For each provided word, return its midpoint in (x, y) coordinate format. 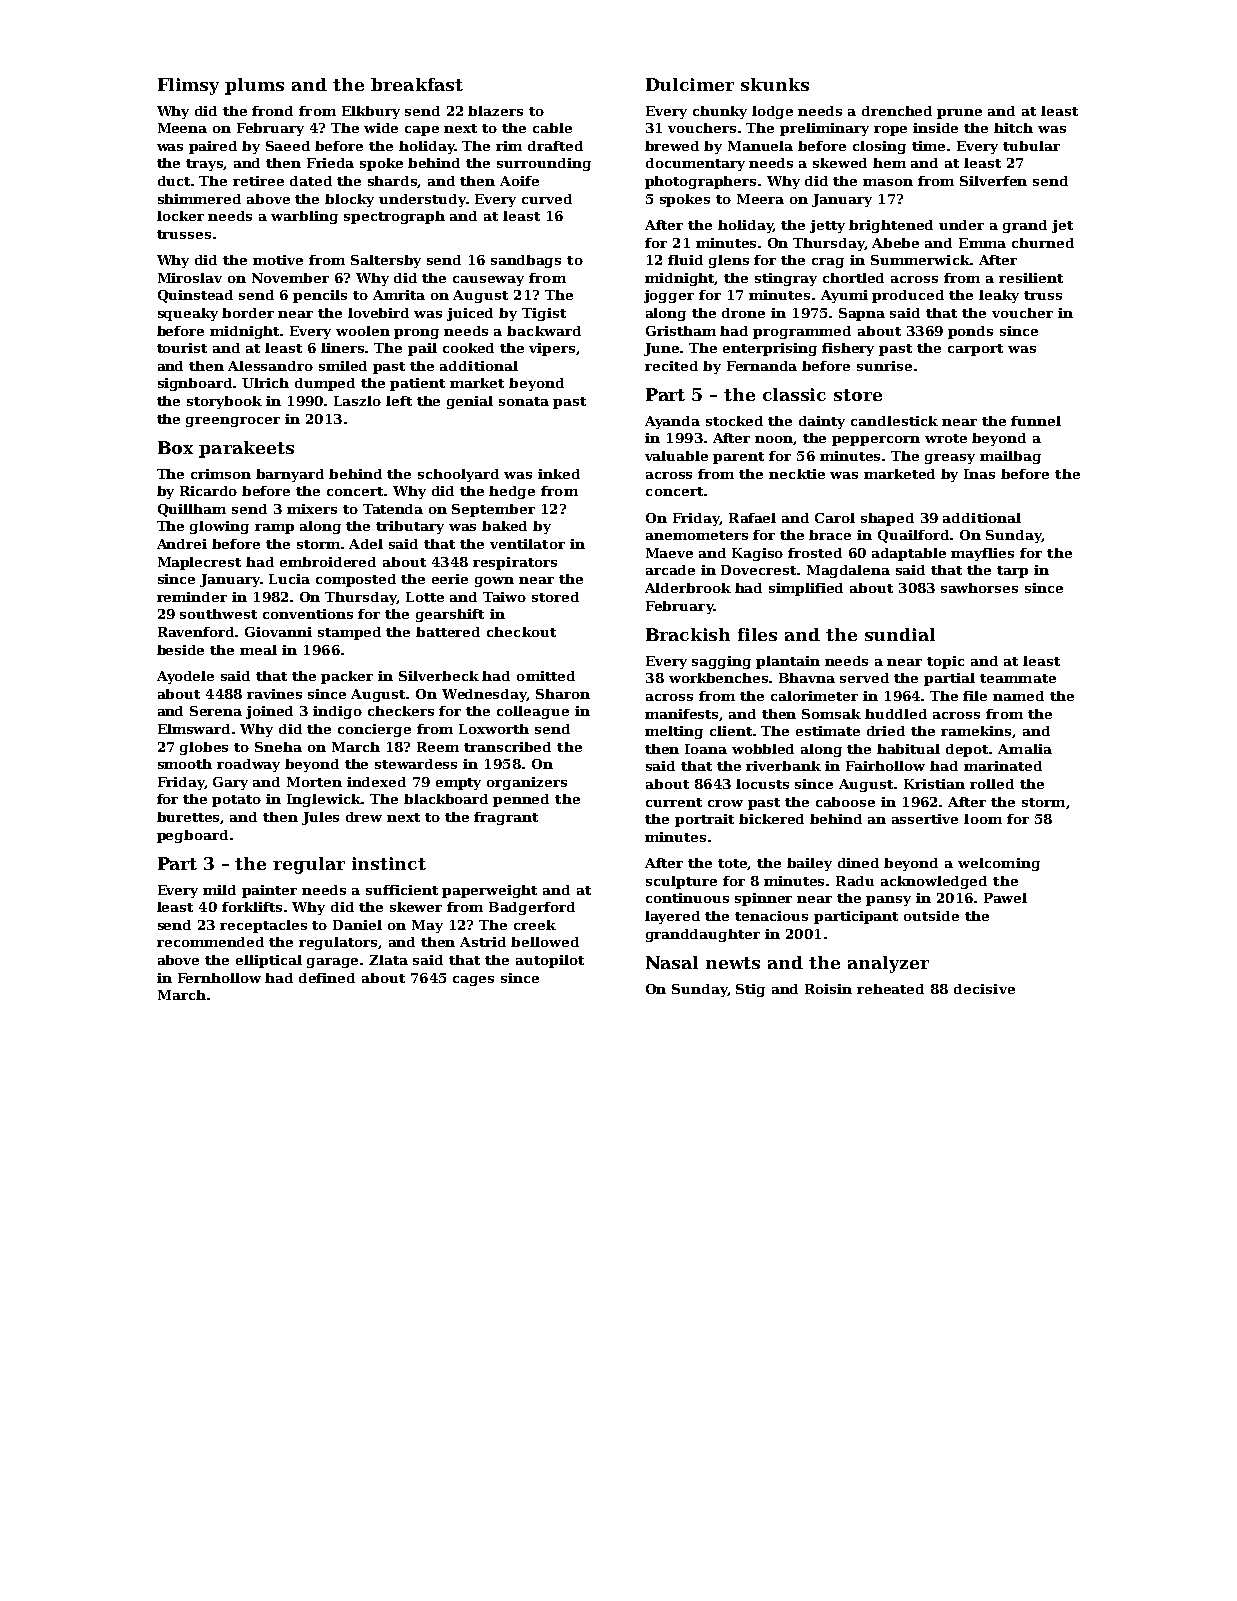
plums (254, 86)
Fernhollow (219, 978)
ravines (274, 694)
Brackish (688, 634)
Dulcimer (690, 84)
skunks (775, 84)
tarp (1012, 572)
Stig (750, 990)
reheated (890, 989)
